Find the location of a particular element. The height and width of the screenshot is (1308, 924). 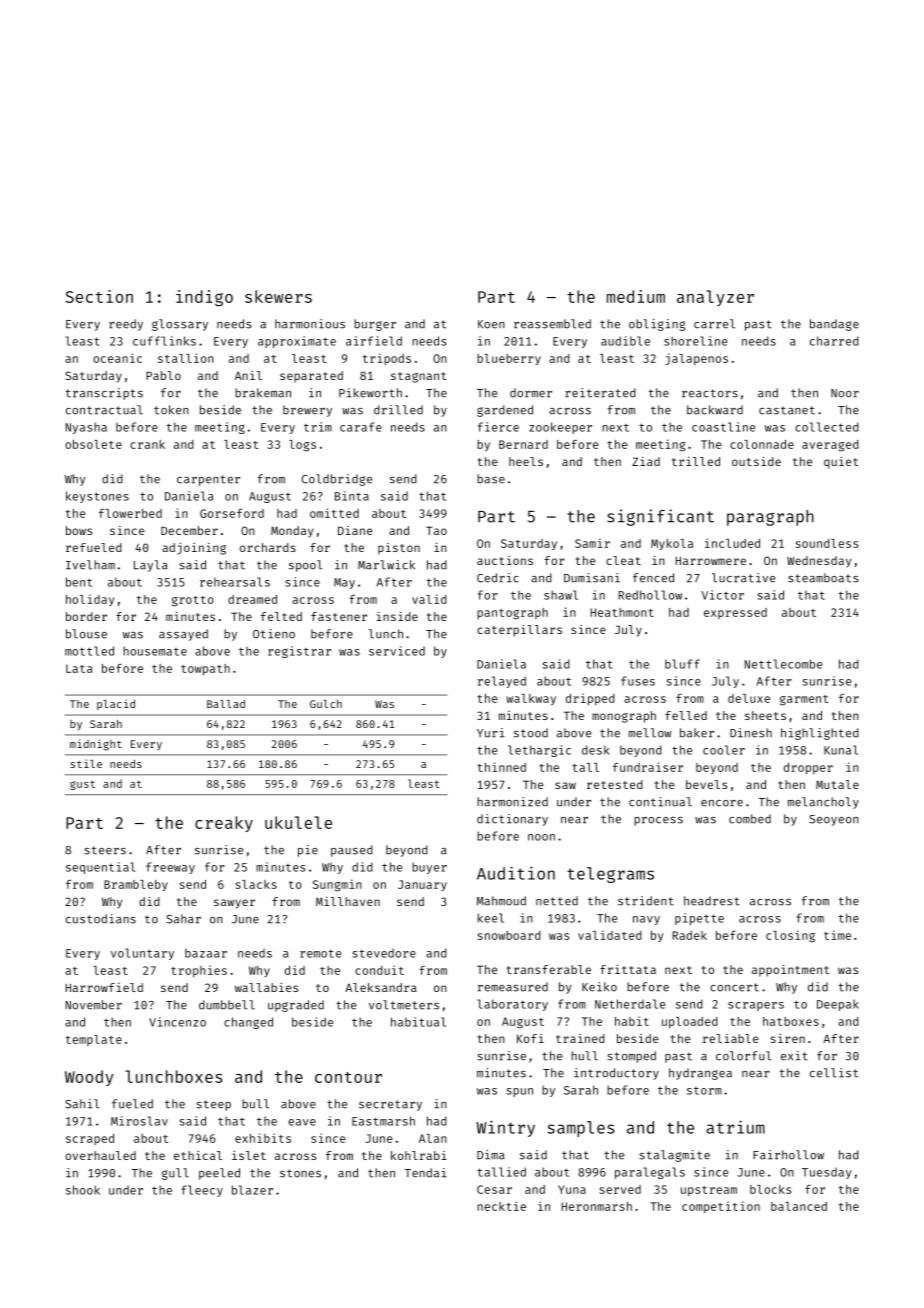

reactors is located at coordinates (710, 393).
